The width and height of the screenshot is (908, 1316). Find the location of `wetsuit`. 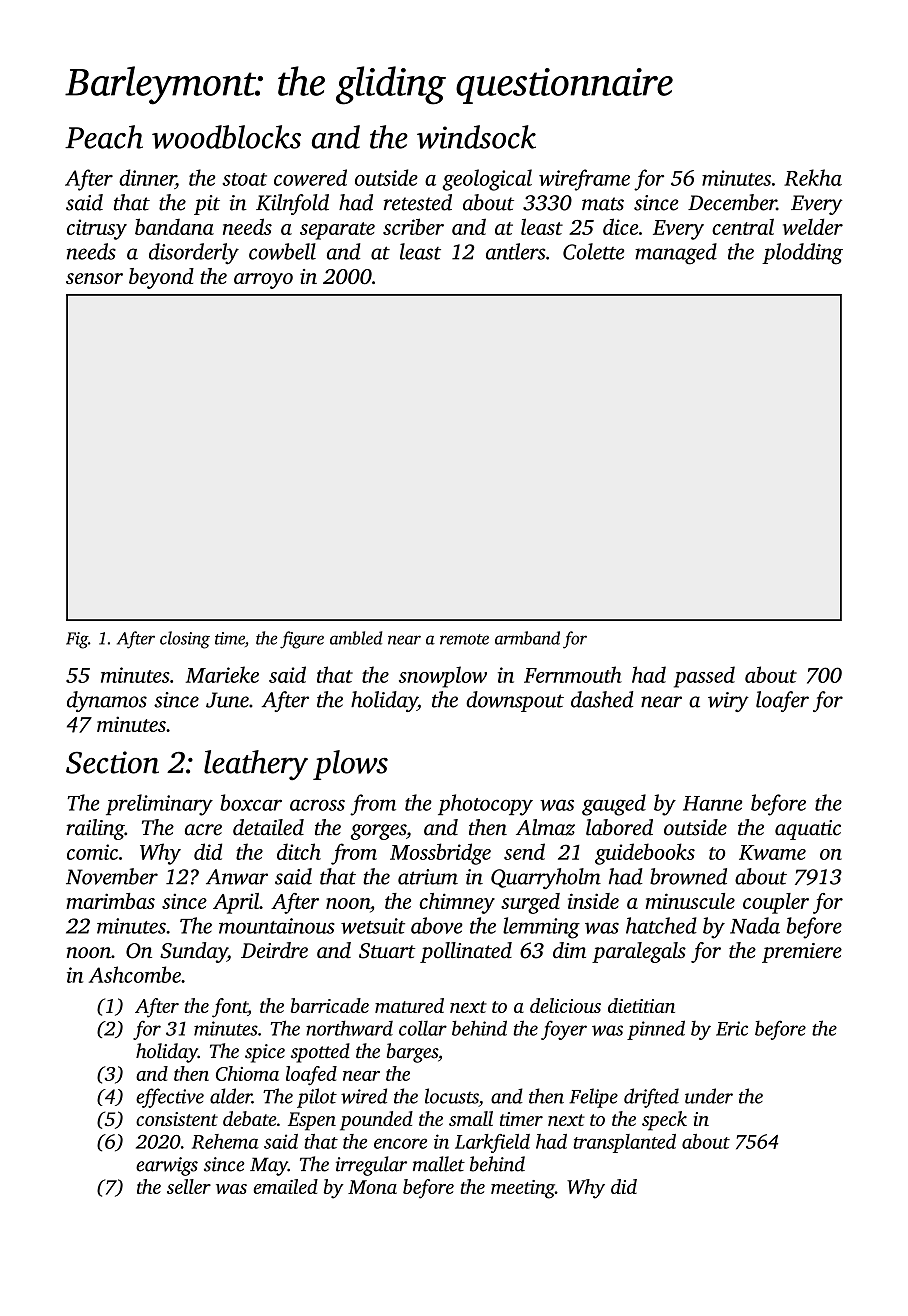

wetsuit is located at coordinates (373, 926).
